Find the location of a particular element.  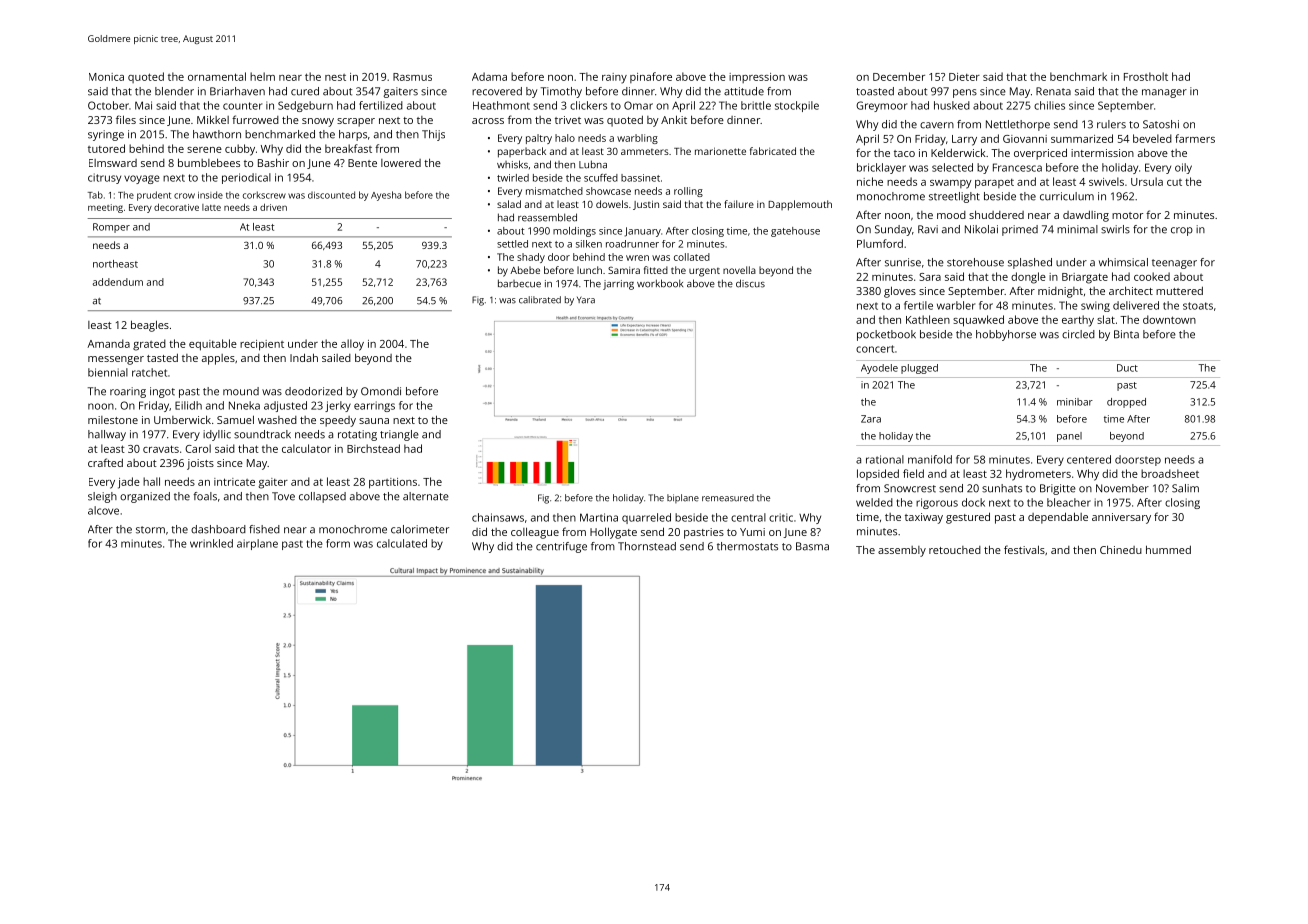

Zara is located at coordinates (871, 419).
